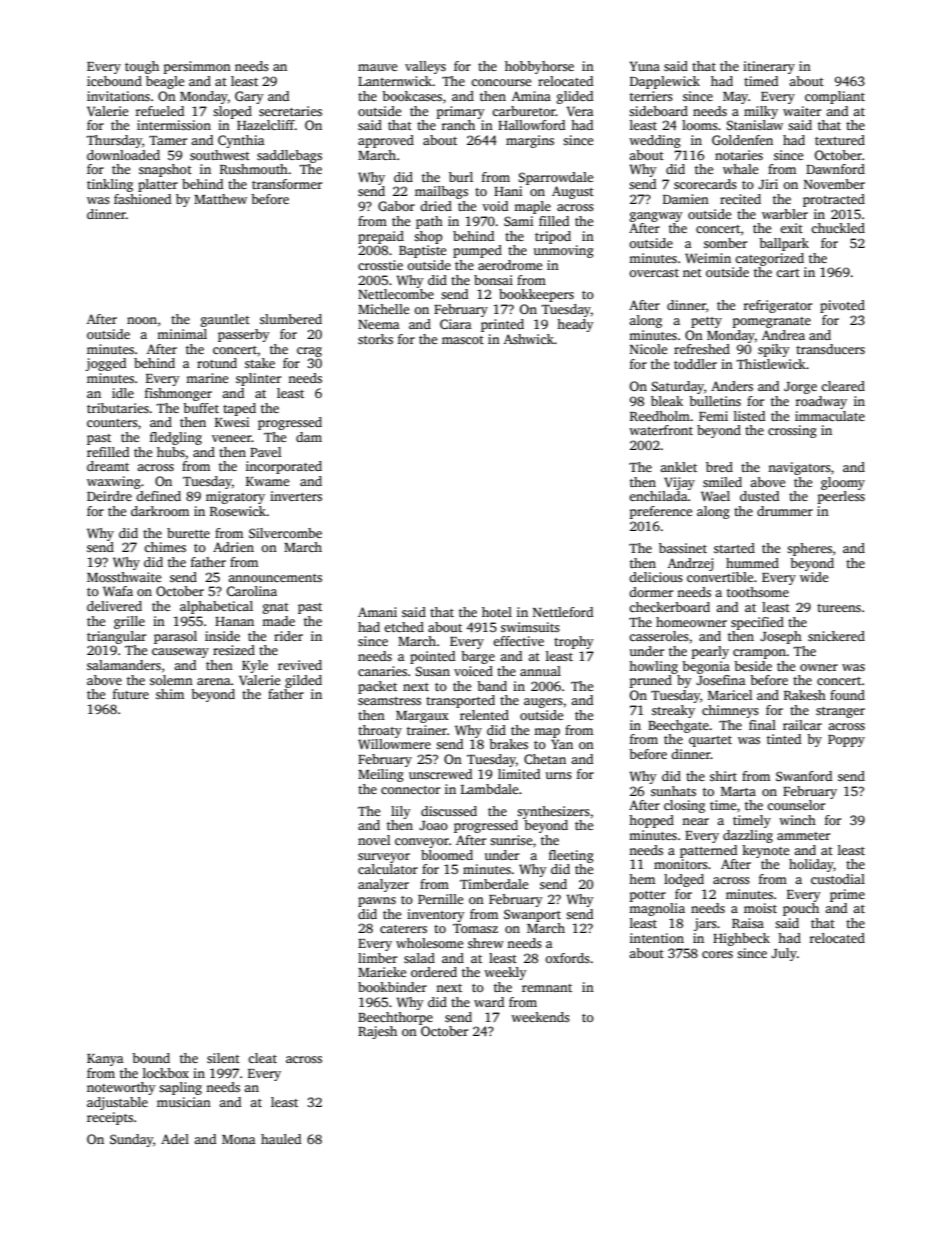  What do you see at coordinates (836, 636) in the screenshot?
I see `snickered` at bounding box center [836, 636].
